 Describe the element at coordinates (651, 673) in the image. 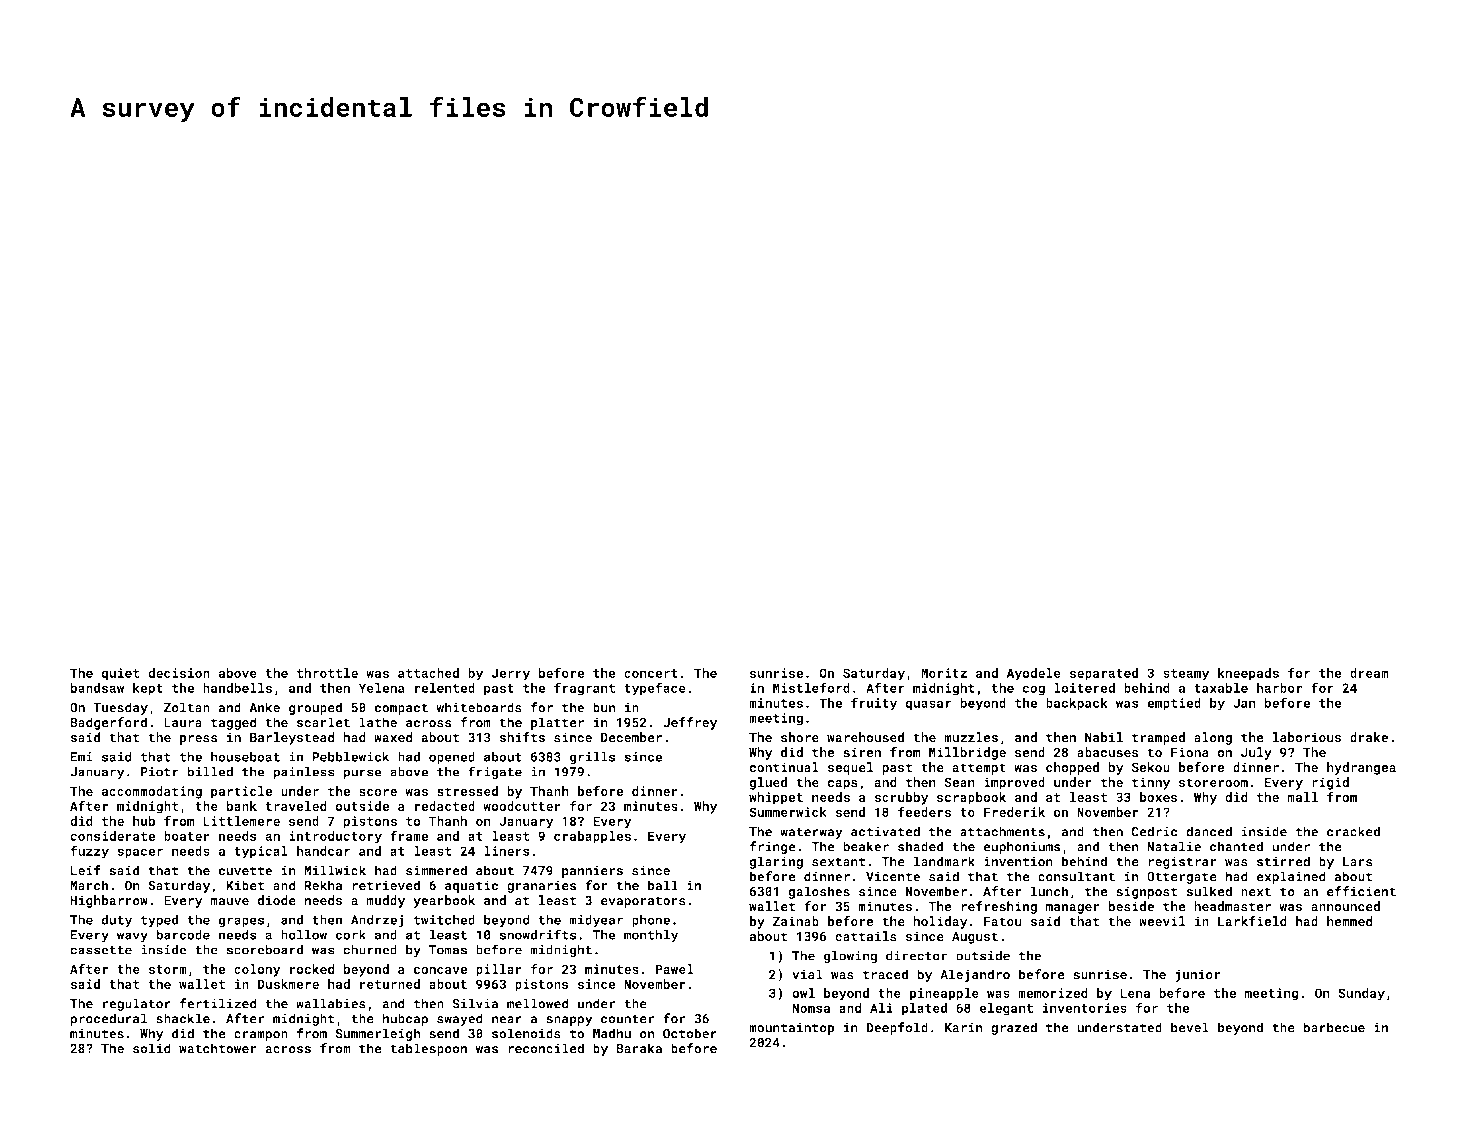

I see `concert` at that location.
